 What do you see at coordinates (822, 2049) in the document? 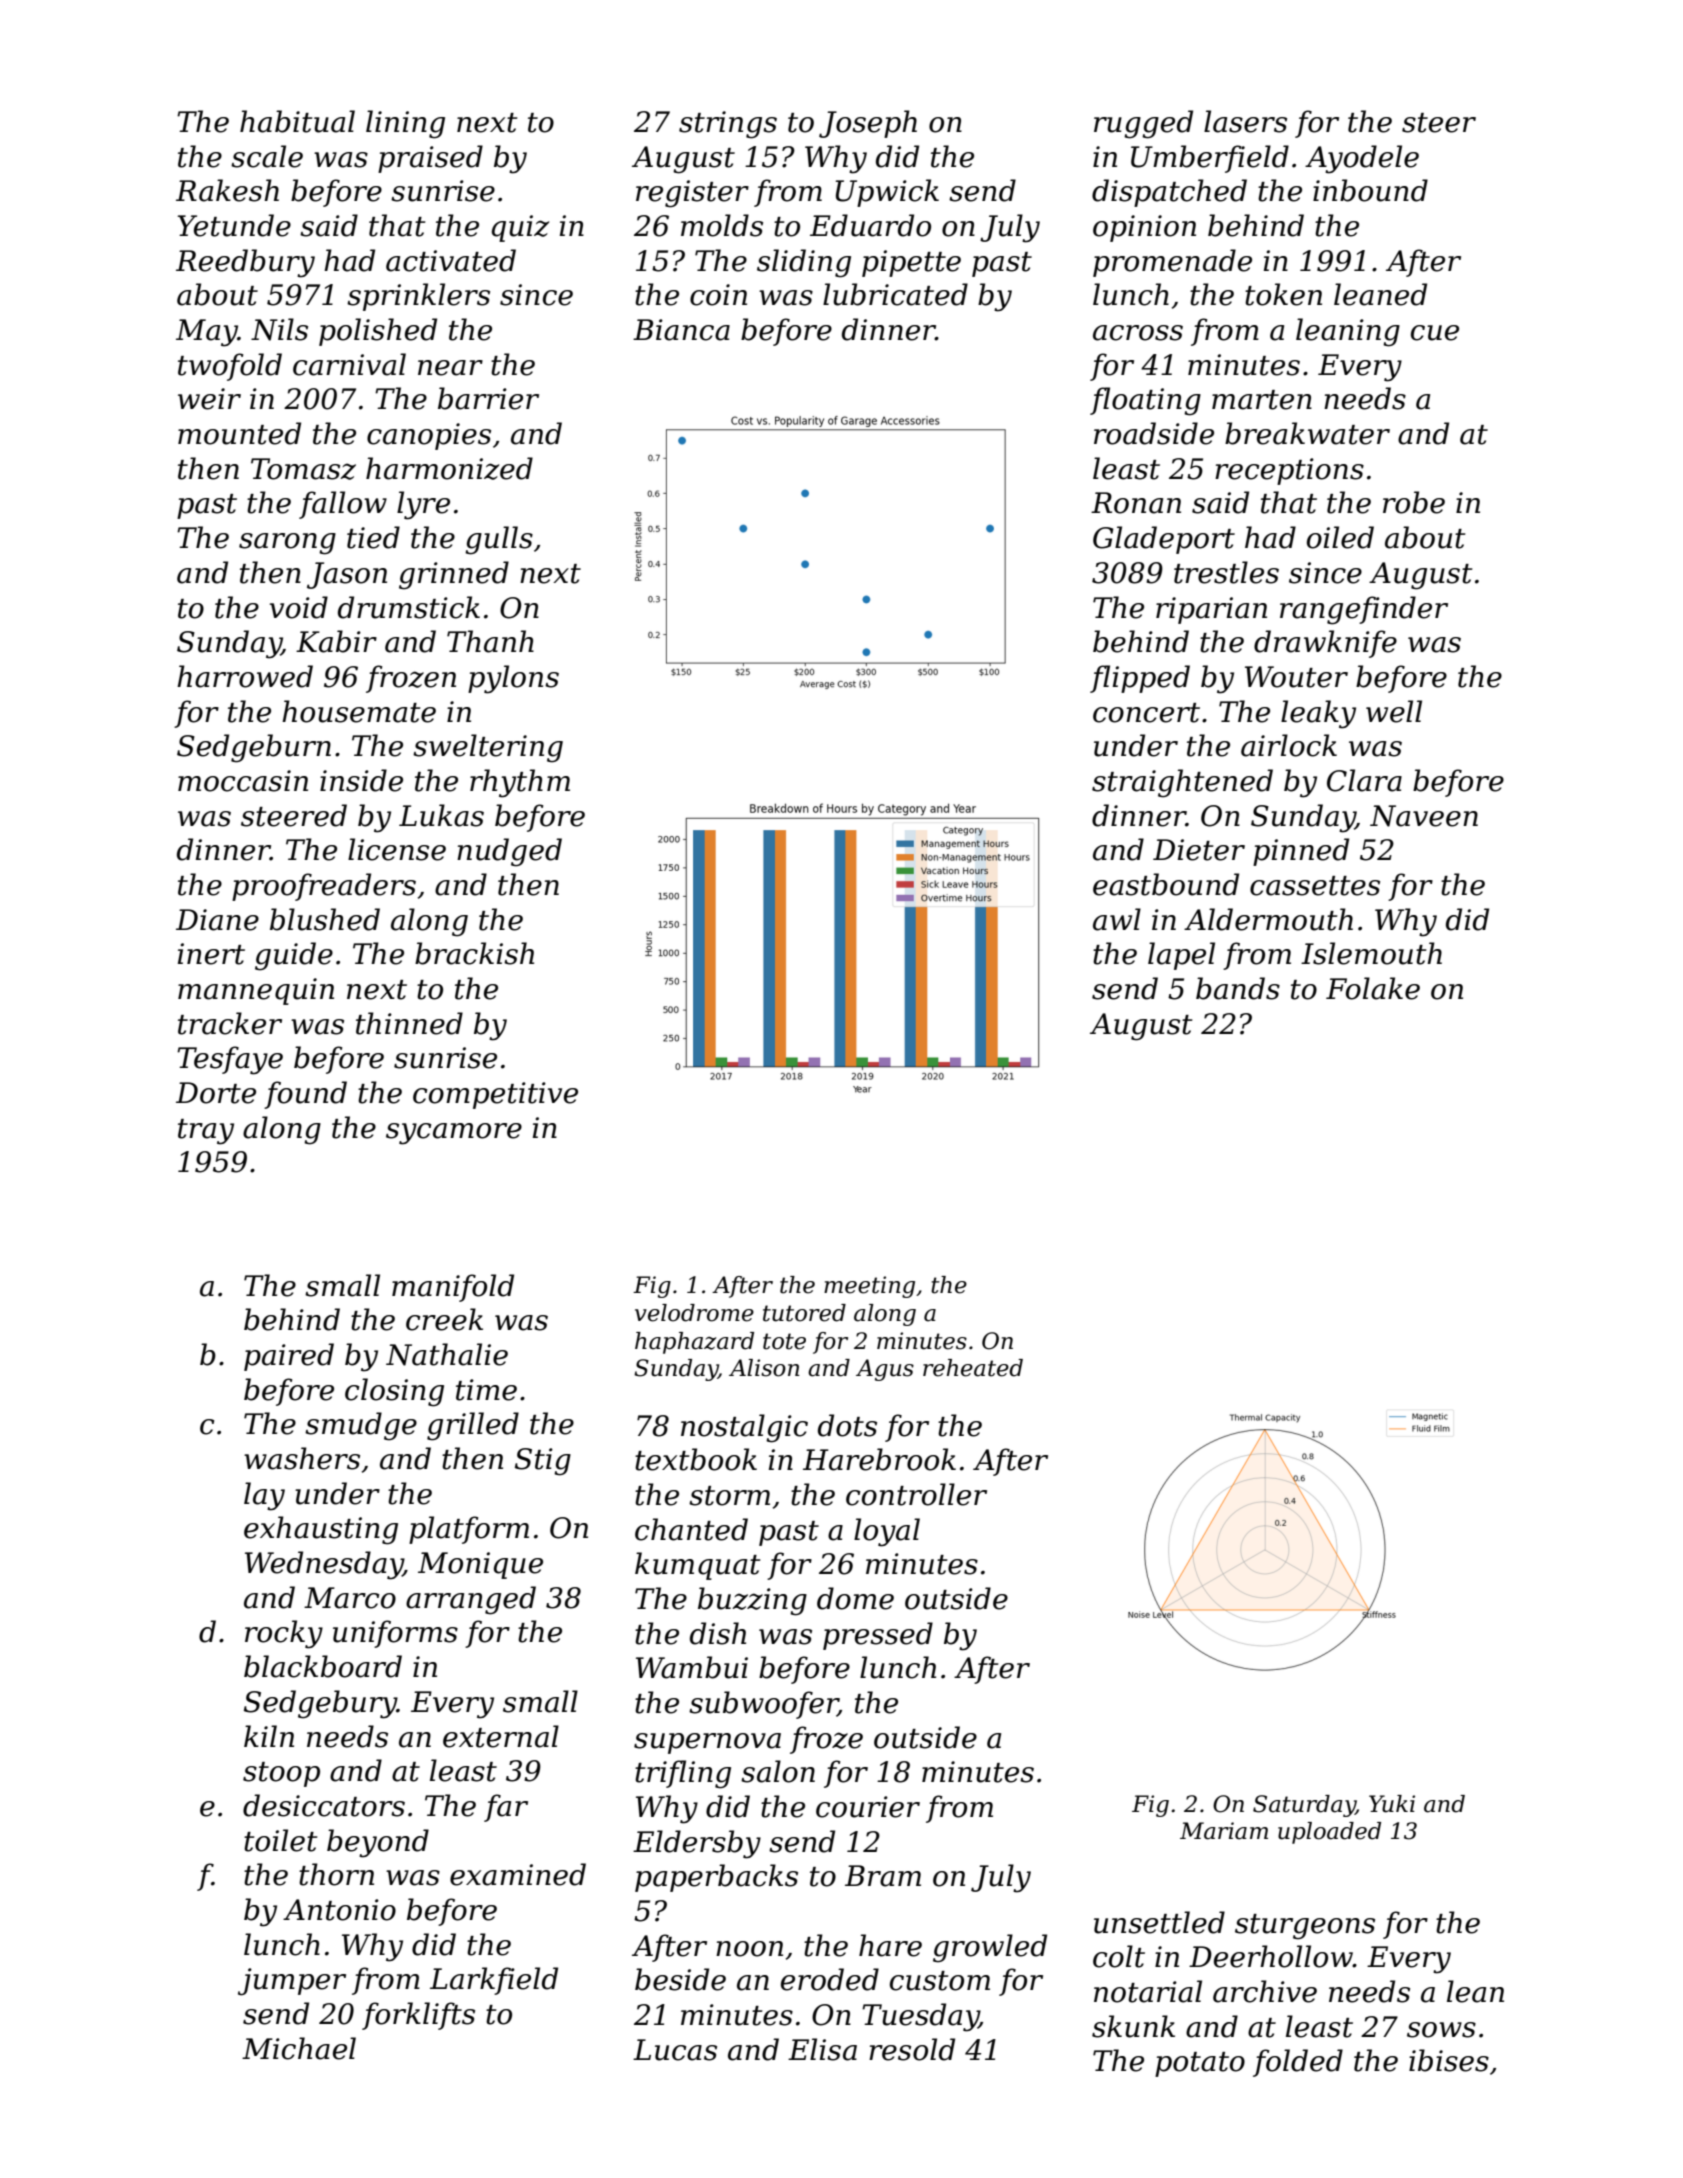
I see `Elisa` at bounding box center [822, 2049].
